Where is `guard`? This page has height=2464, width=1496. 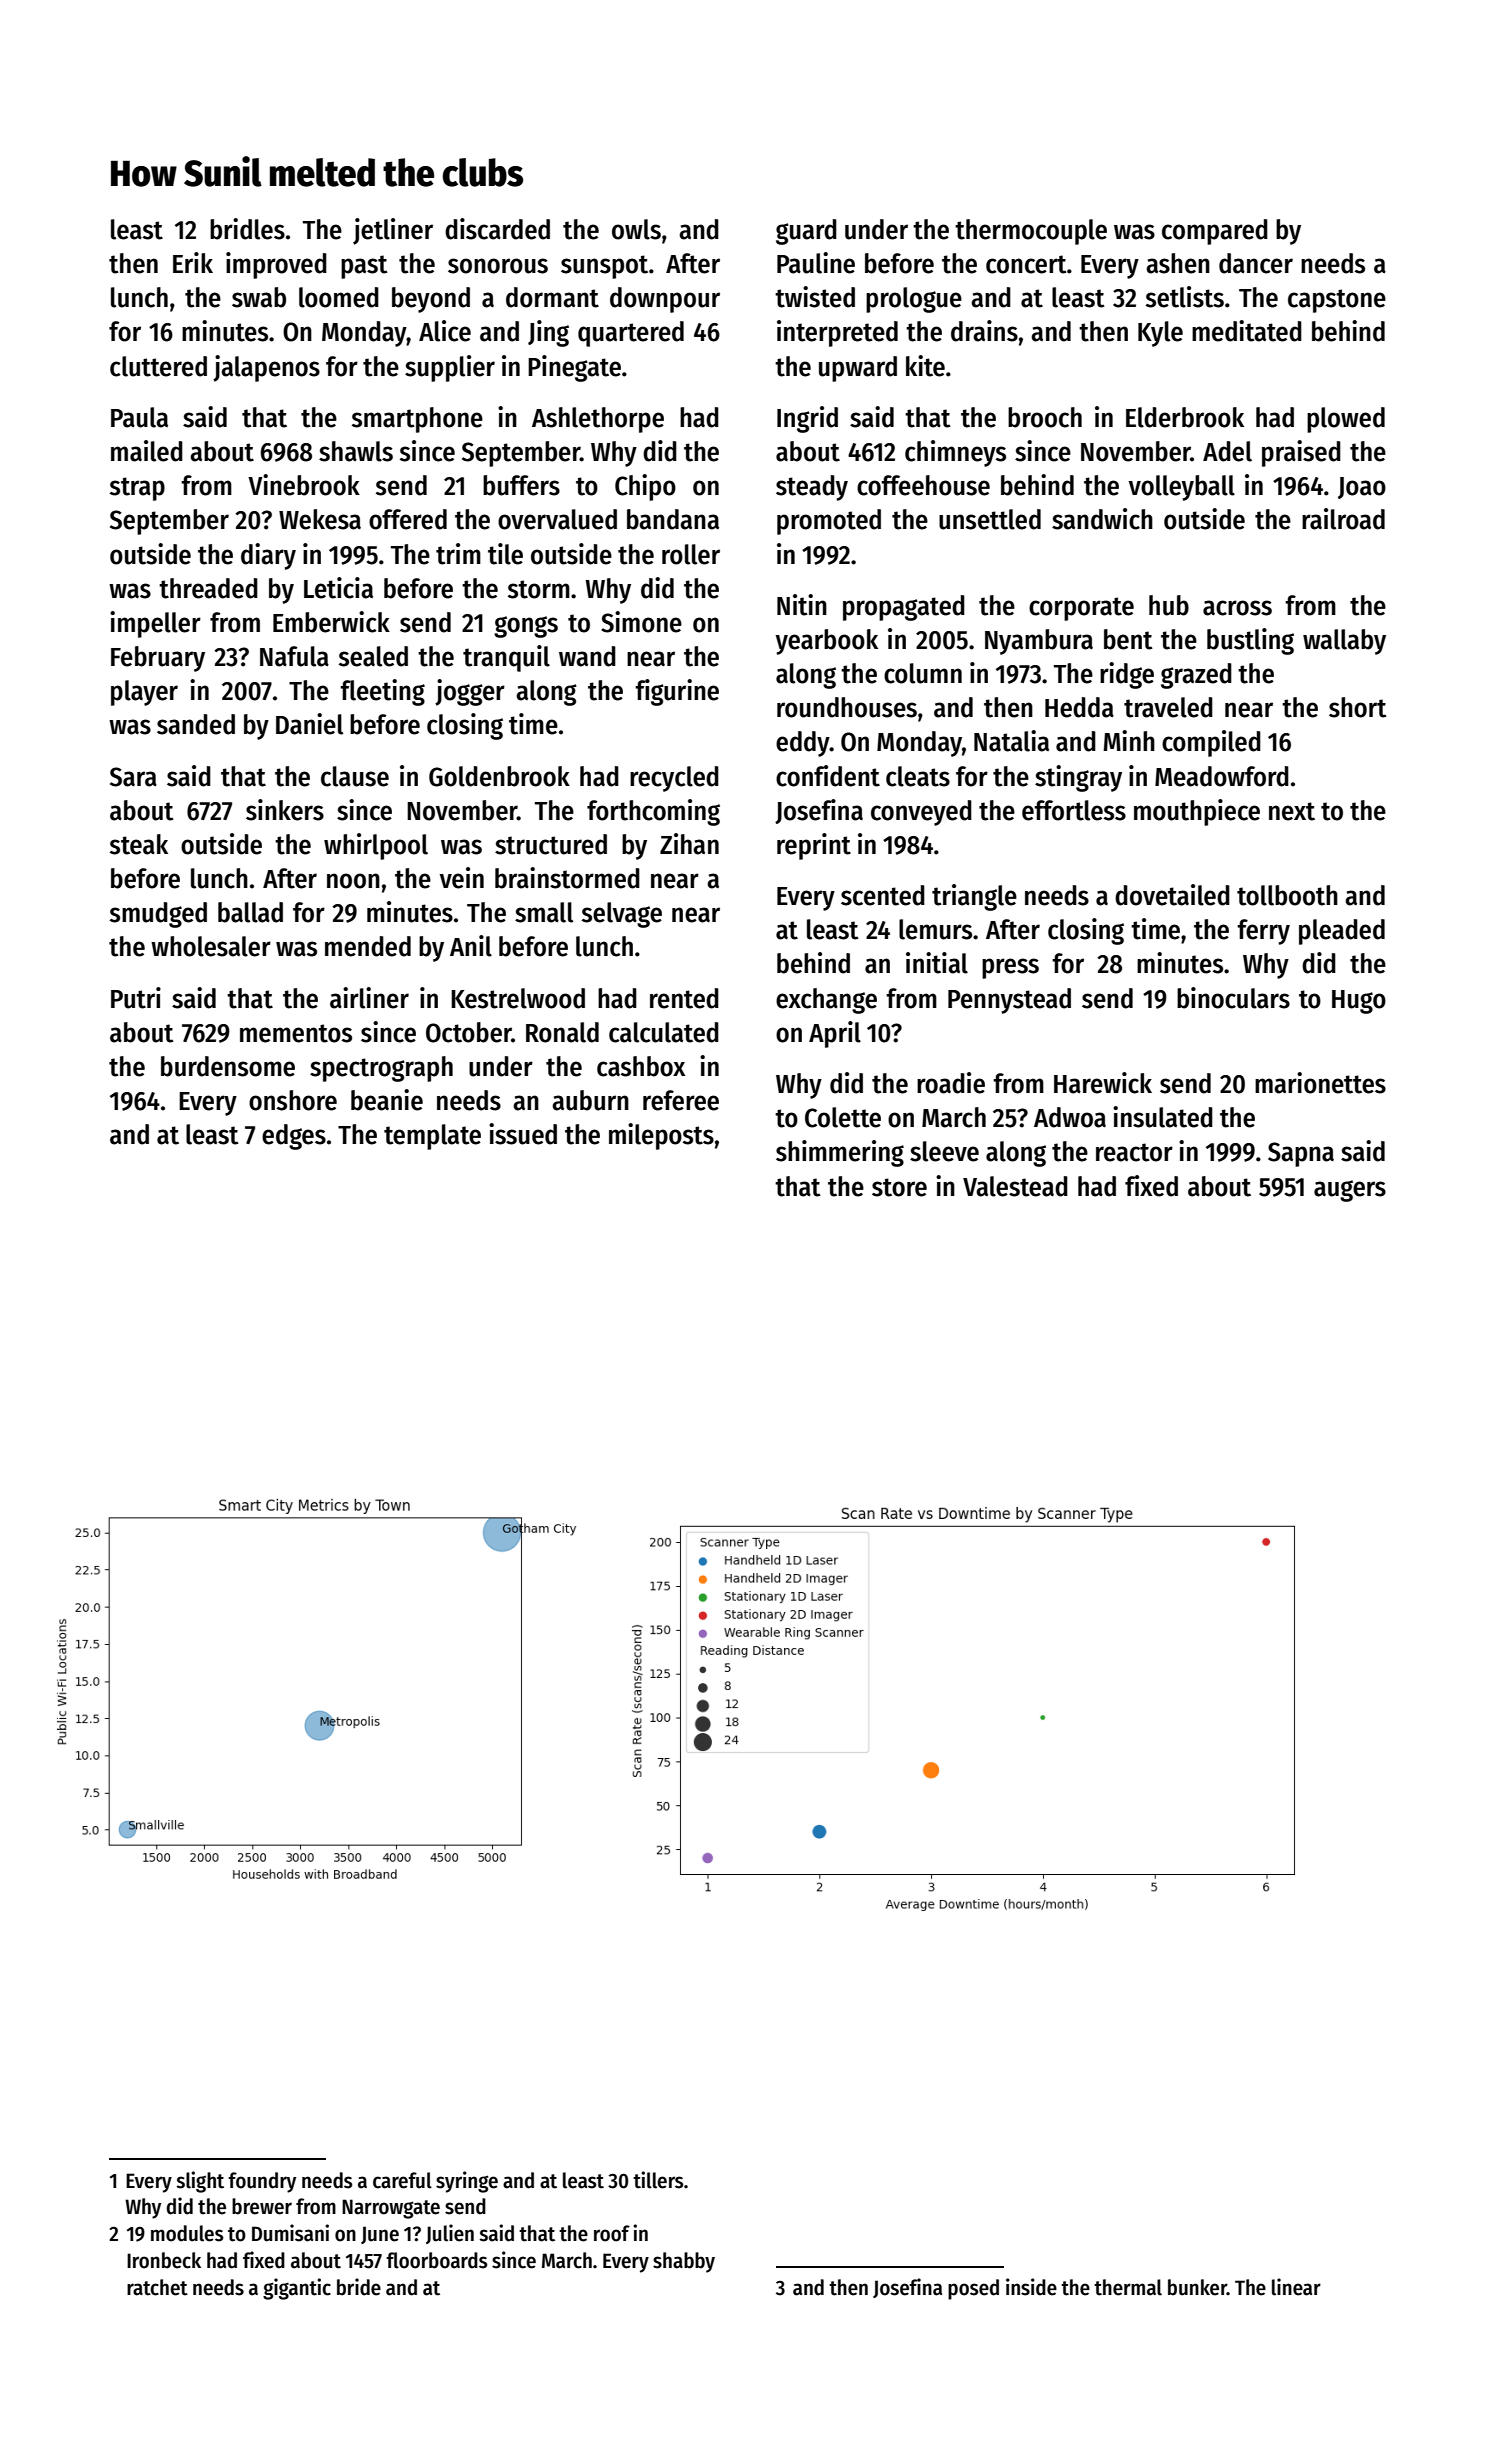
guard is located at coordinates (806, 232).
